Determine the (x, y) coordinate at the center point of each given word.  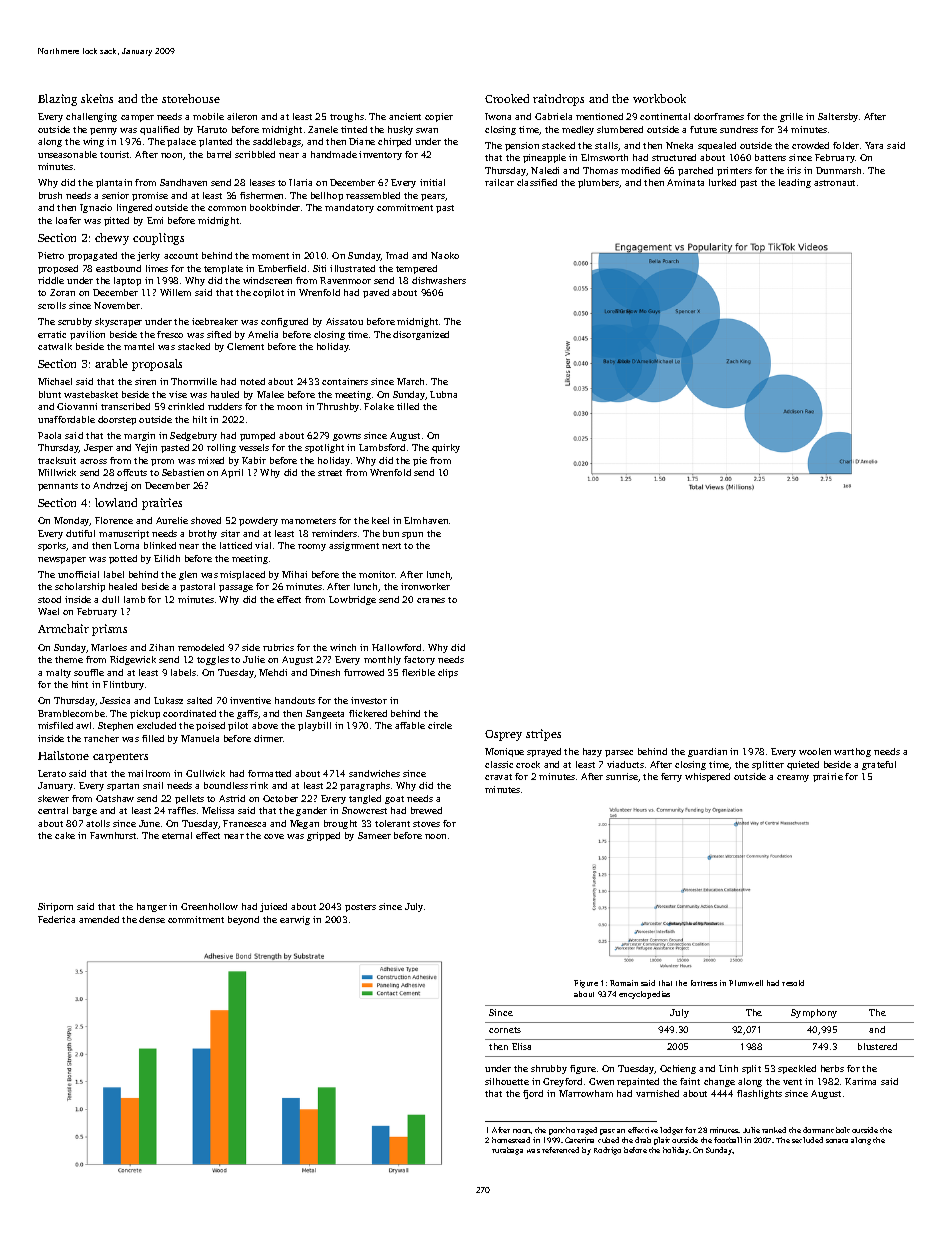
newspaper (62, 560)
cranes (431, 600)
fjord (533, 1094)
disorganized (421, 335)
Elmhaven (426, 520)
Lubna (443, 394)
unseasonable (67, 154)
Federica (56, 919)
